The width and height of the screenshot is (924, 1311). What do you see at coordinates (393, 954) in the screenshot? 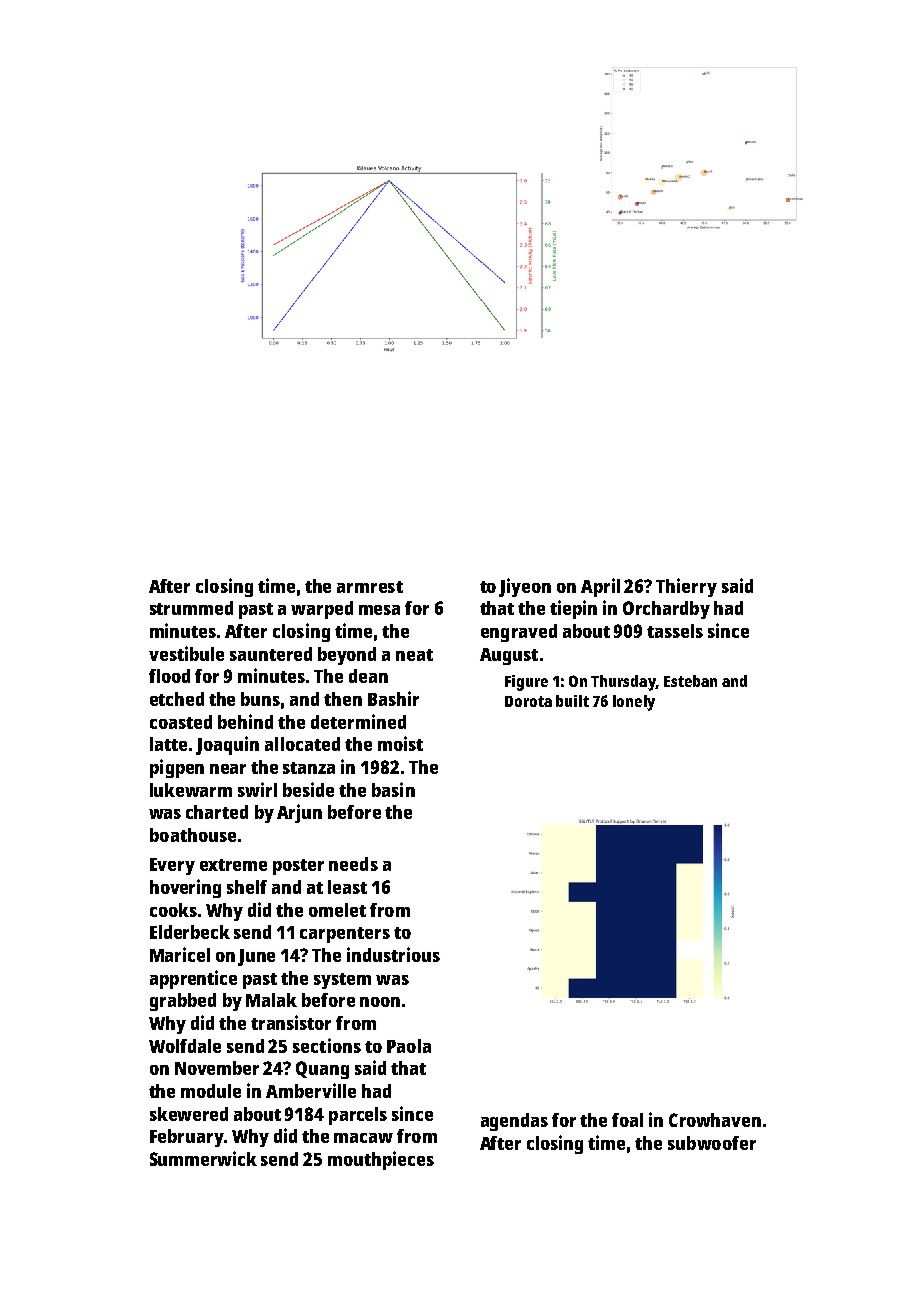
I see `industrious` at bounding box center [393, 954].
